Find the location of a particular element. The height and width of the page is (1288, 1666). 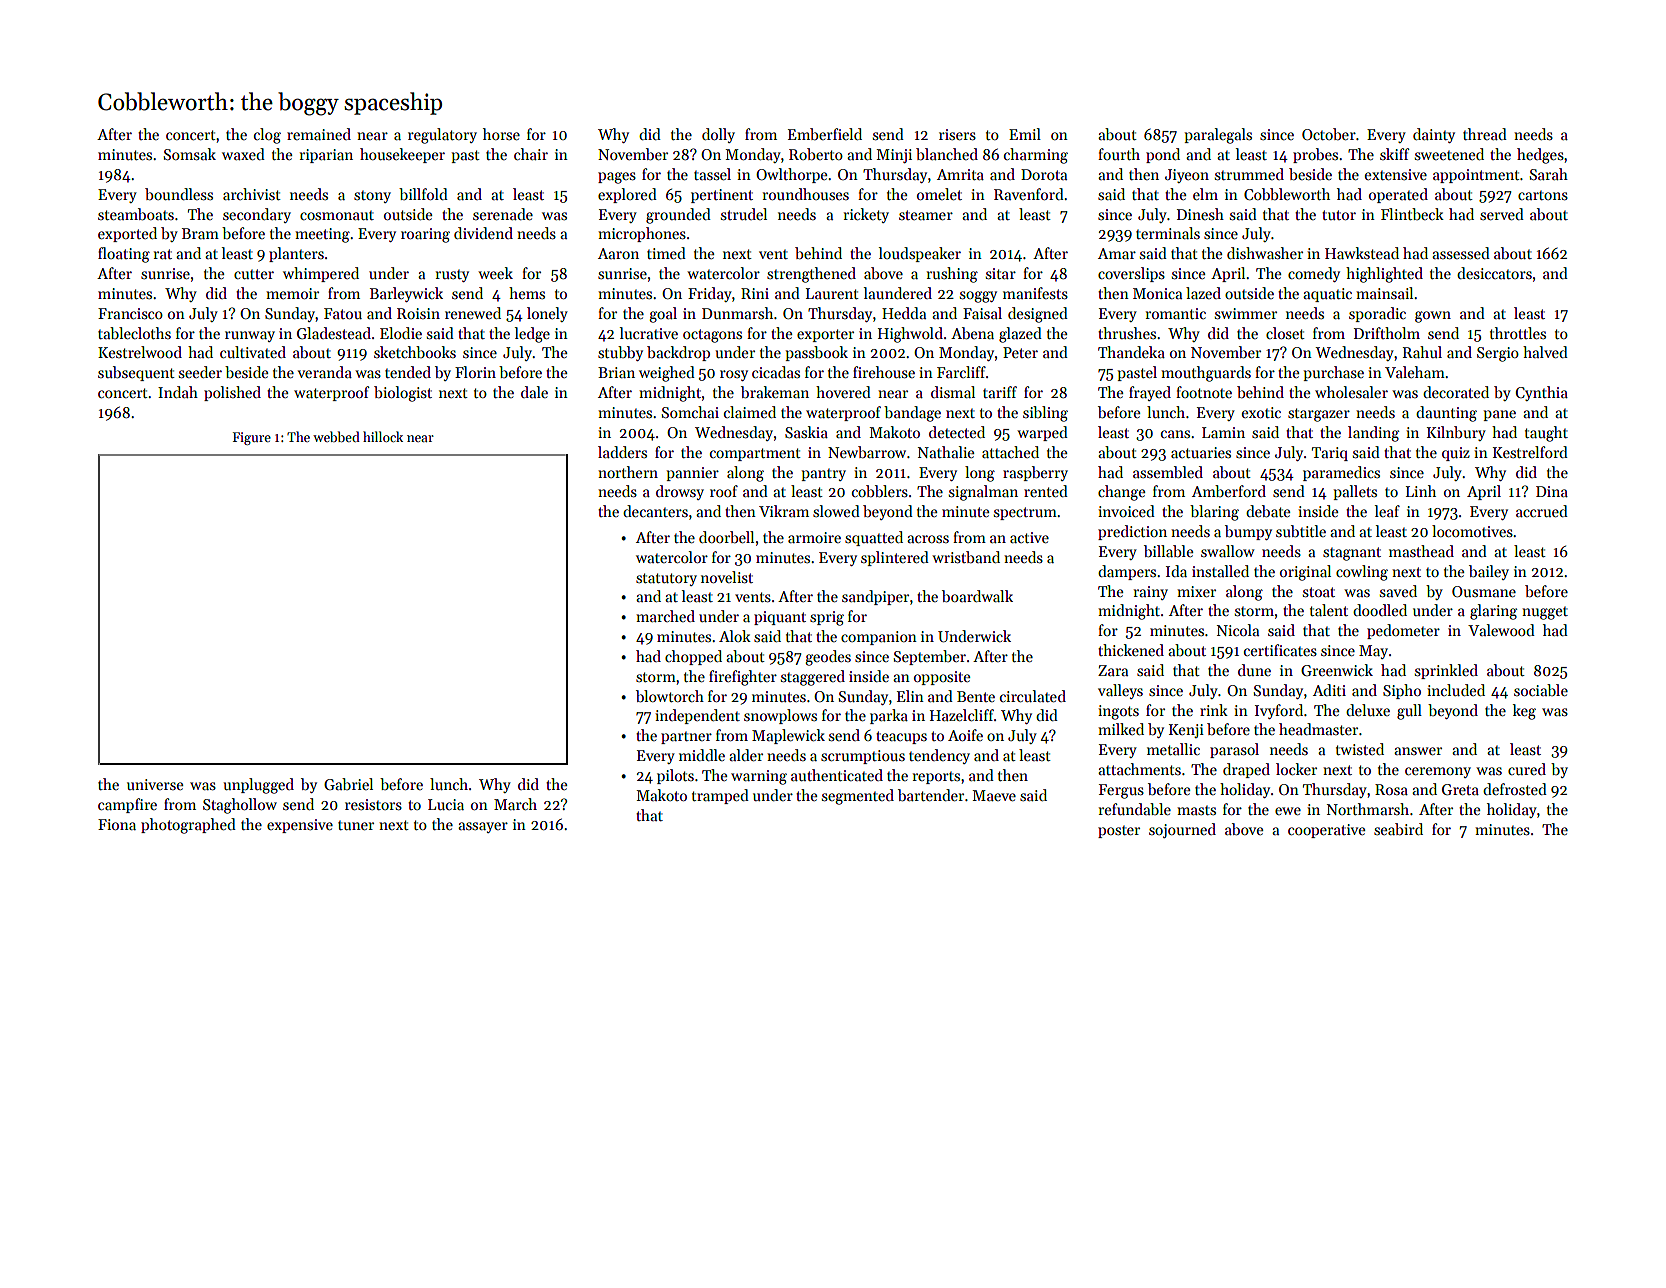

Figure is located at coordinates (252, 438).
